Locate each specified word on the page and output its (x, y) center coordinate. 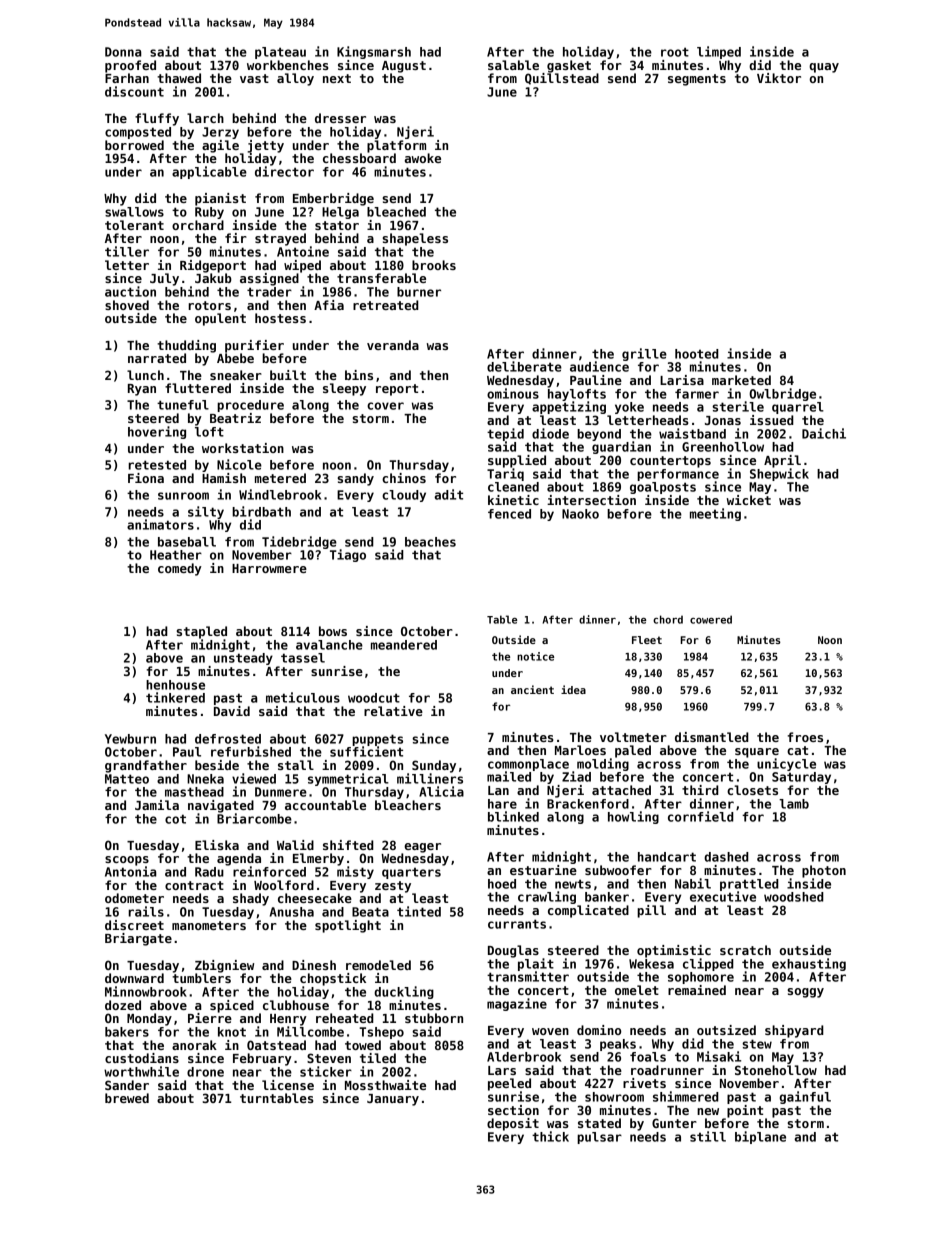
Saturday (801, 778)
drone (205, 1072)
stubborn (434, 1018)
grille (644, 354)
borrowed (134, 145)
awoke (423, 158)
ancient (532, 689)
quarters (411, 873)
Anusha (292, 912)
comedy (180, 569)
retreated (386, 305)
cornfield (701, 816)
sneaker (236, 375)
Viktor (779, 78)
